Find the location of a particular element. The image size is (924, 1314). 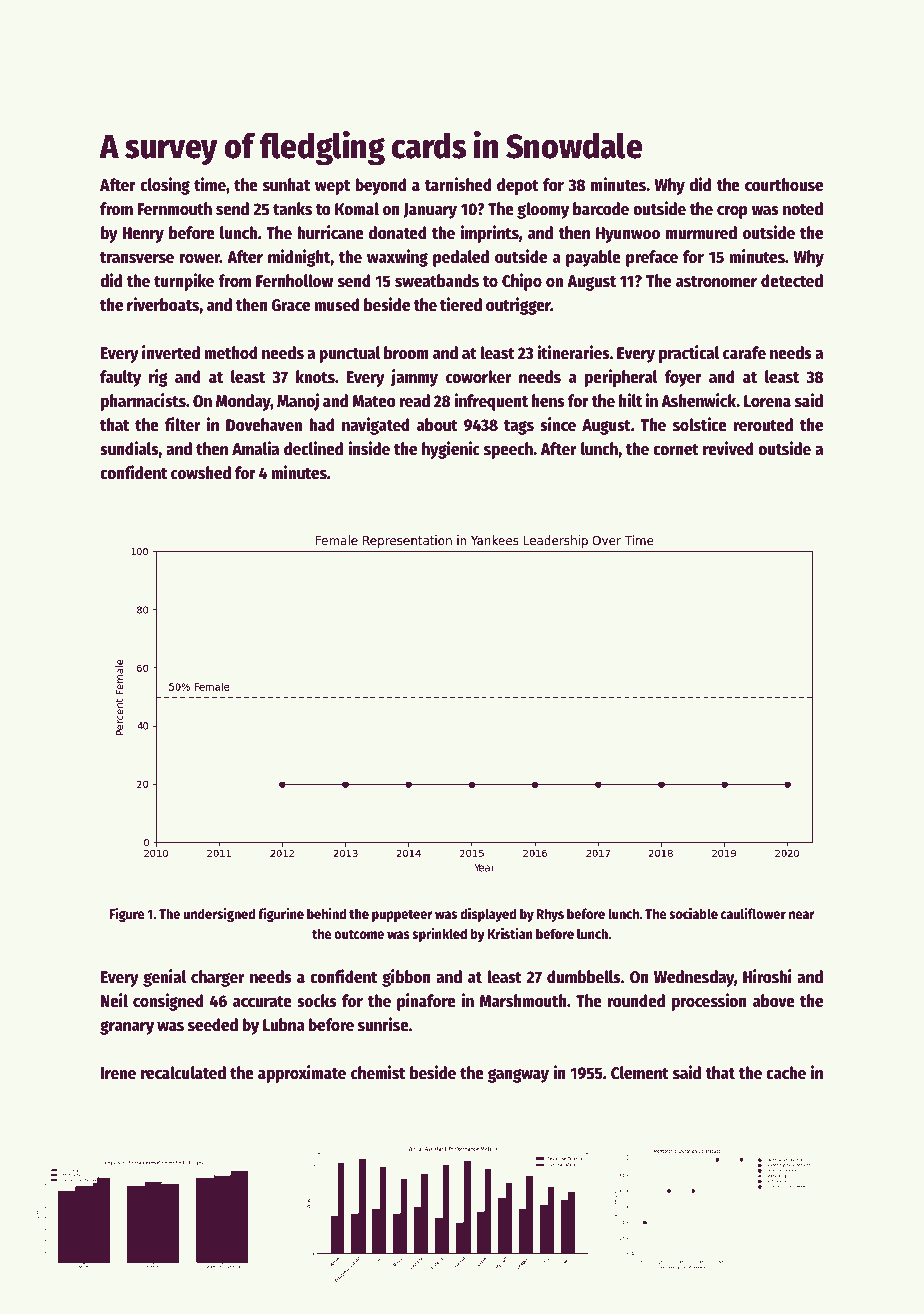

tiered is located at coordinates (461, 304).
